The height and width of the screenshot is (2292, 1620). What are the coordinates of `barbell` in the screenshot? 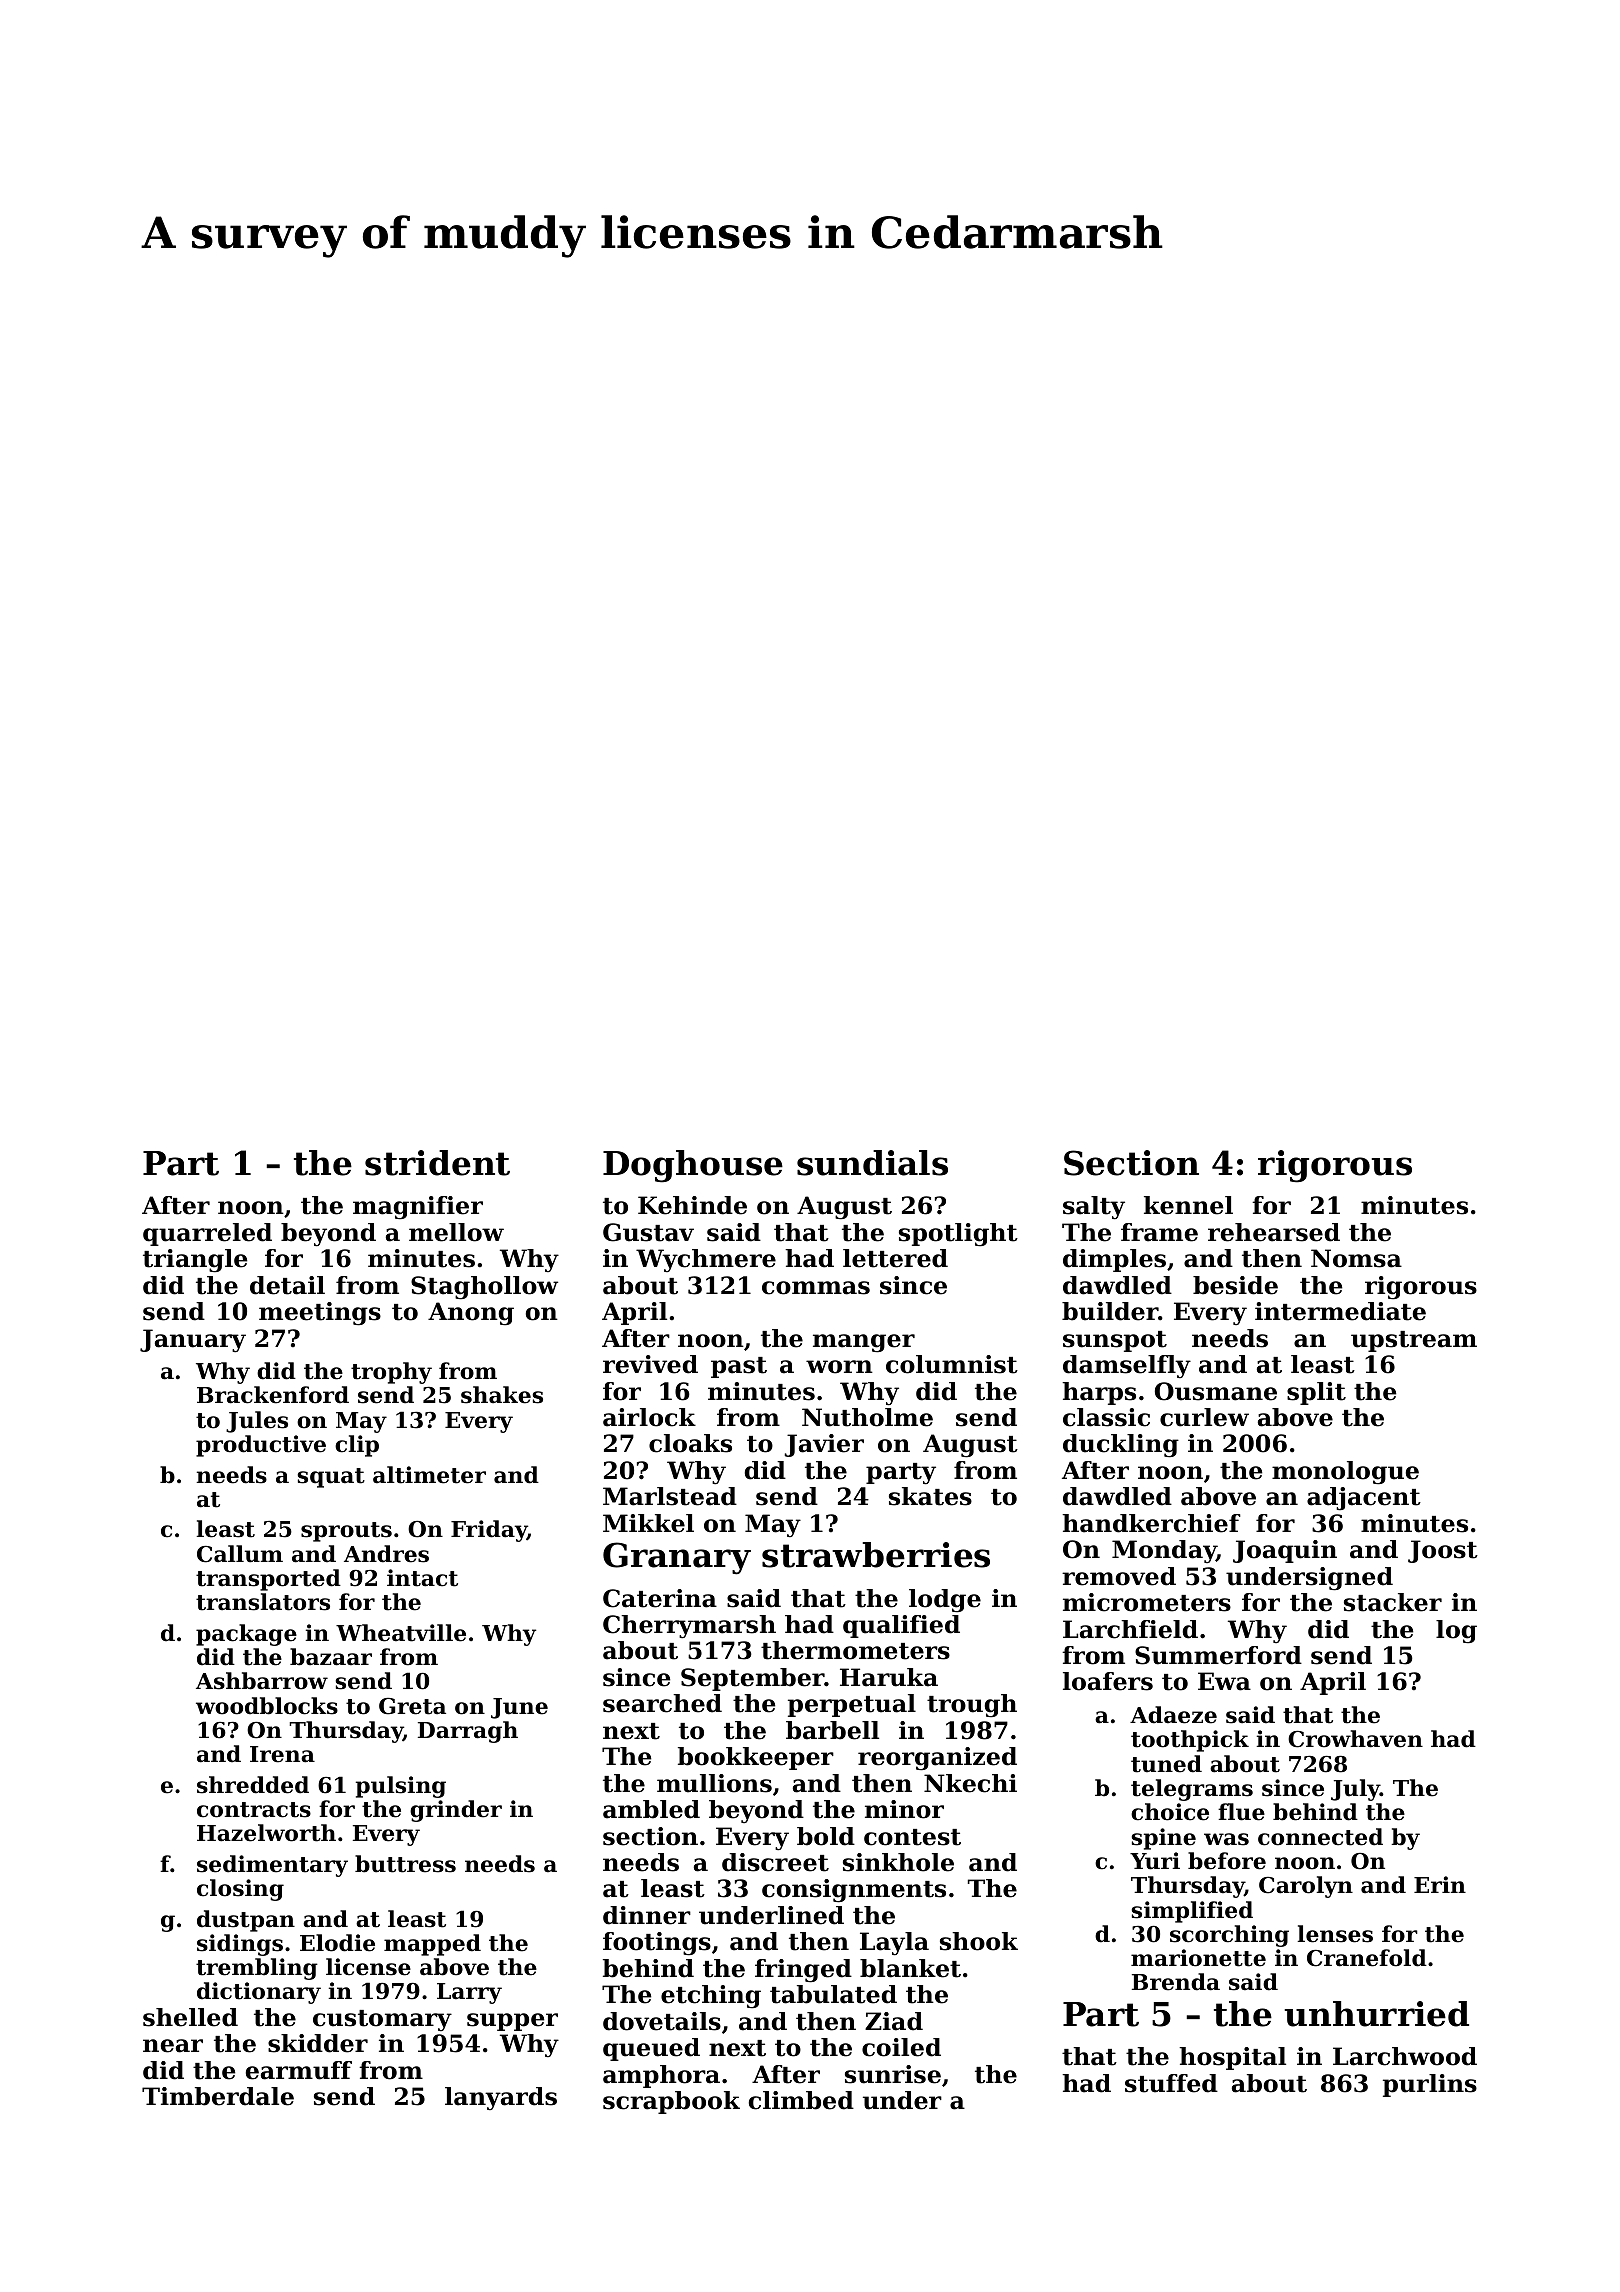 It's located at (832, 1730).
